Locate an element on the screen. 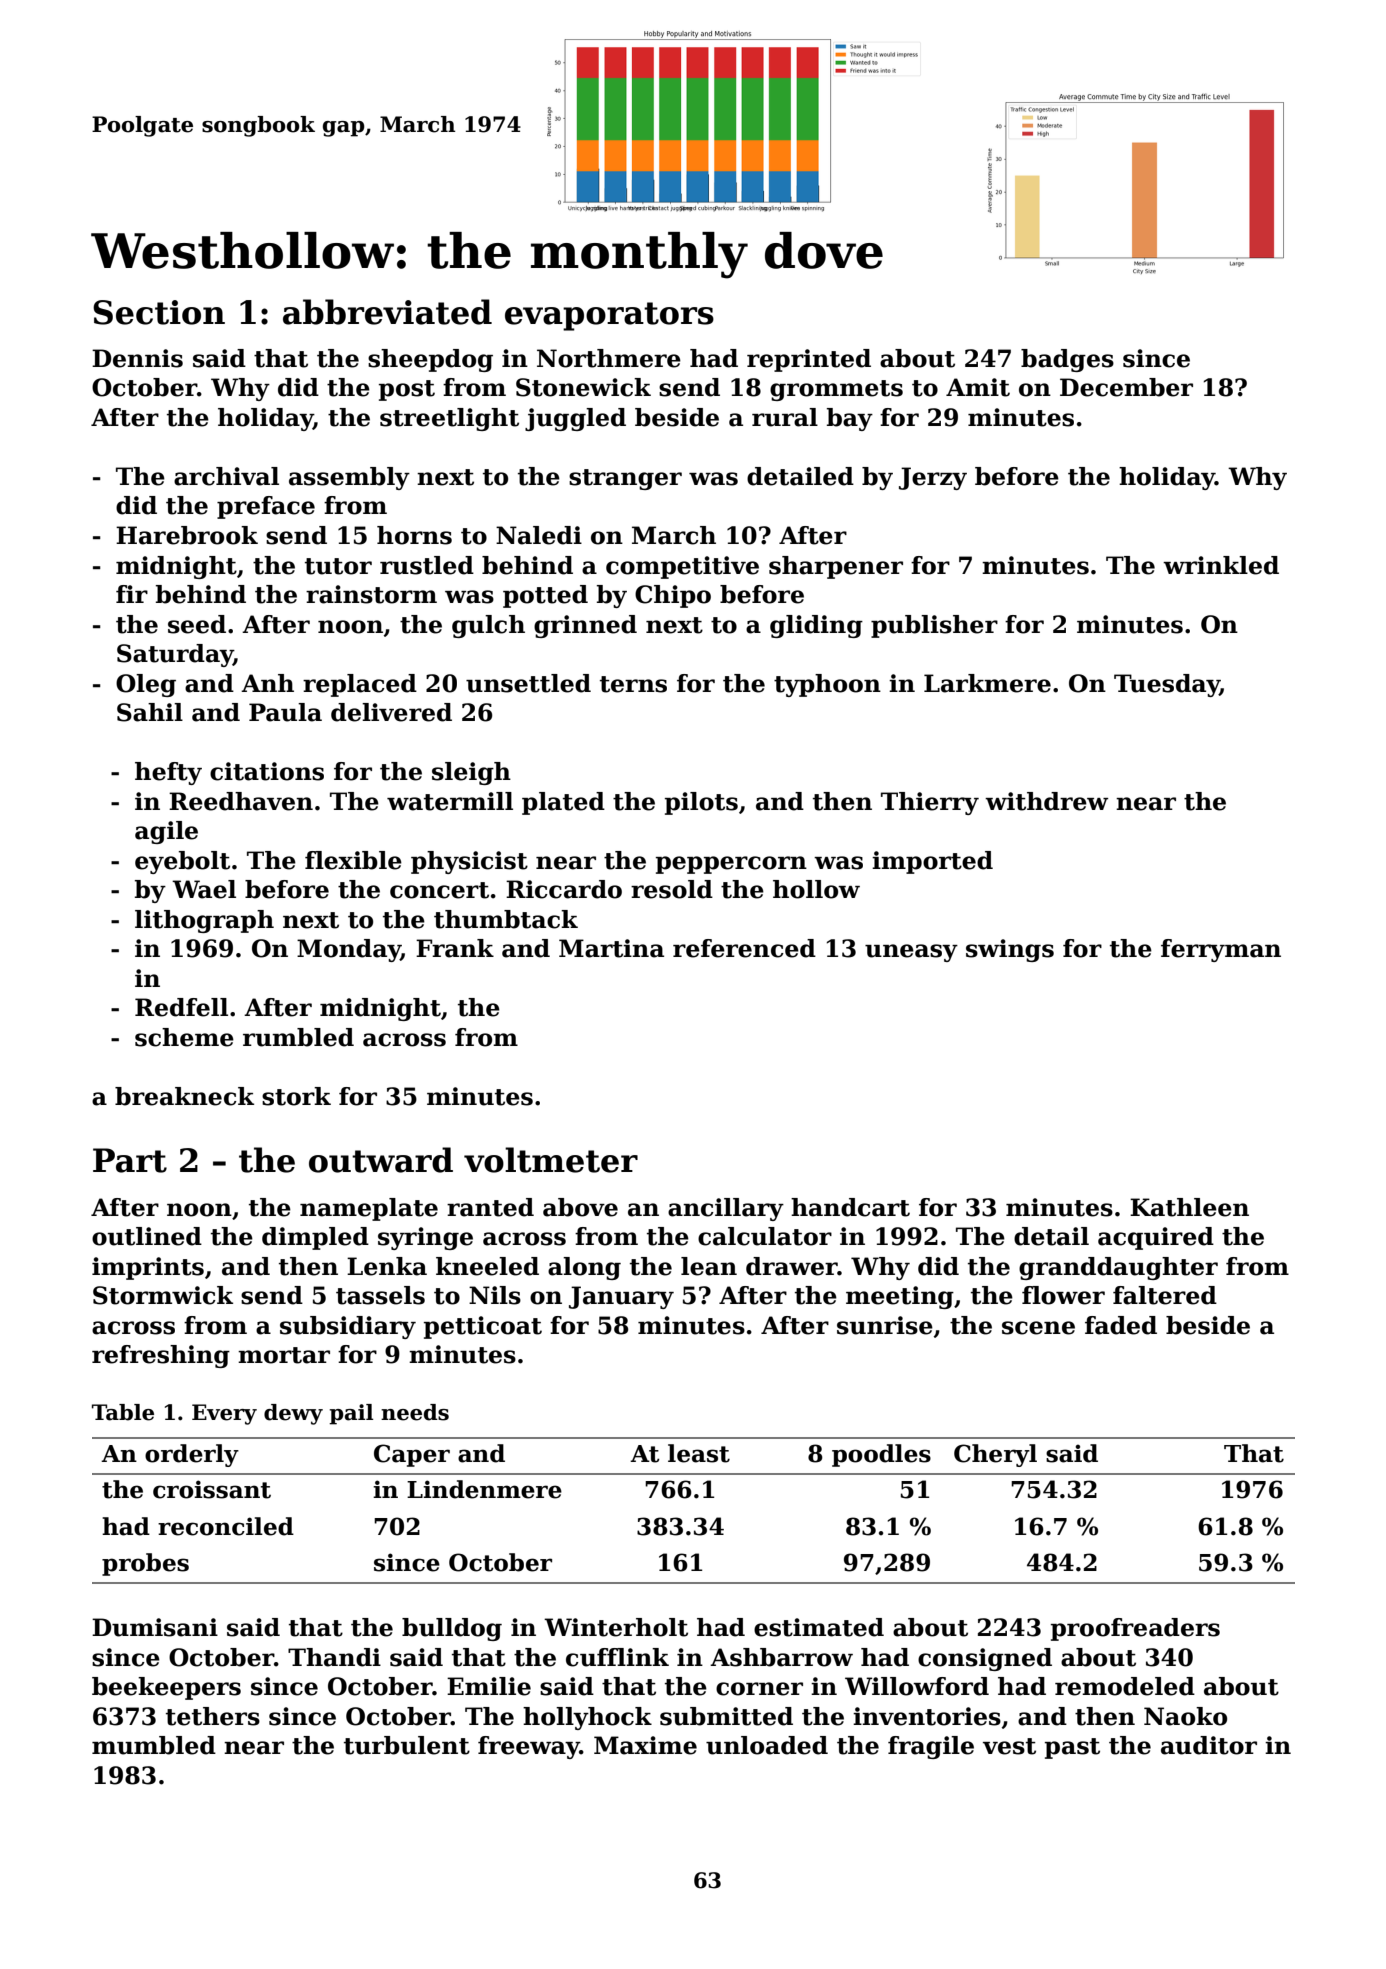 The image size is (1386, 1969). lithograph is located at coordinates (204, 921).
